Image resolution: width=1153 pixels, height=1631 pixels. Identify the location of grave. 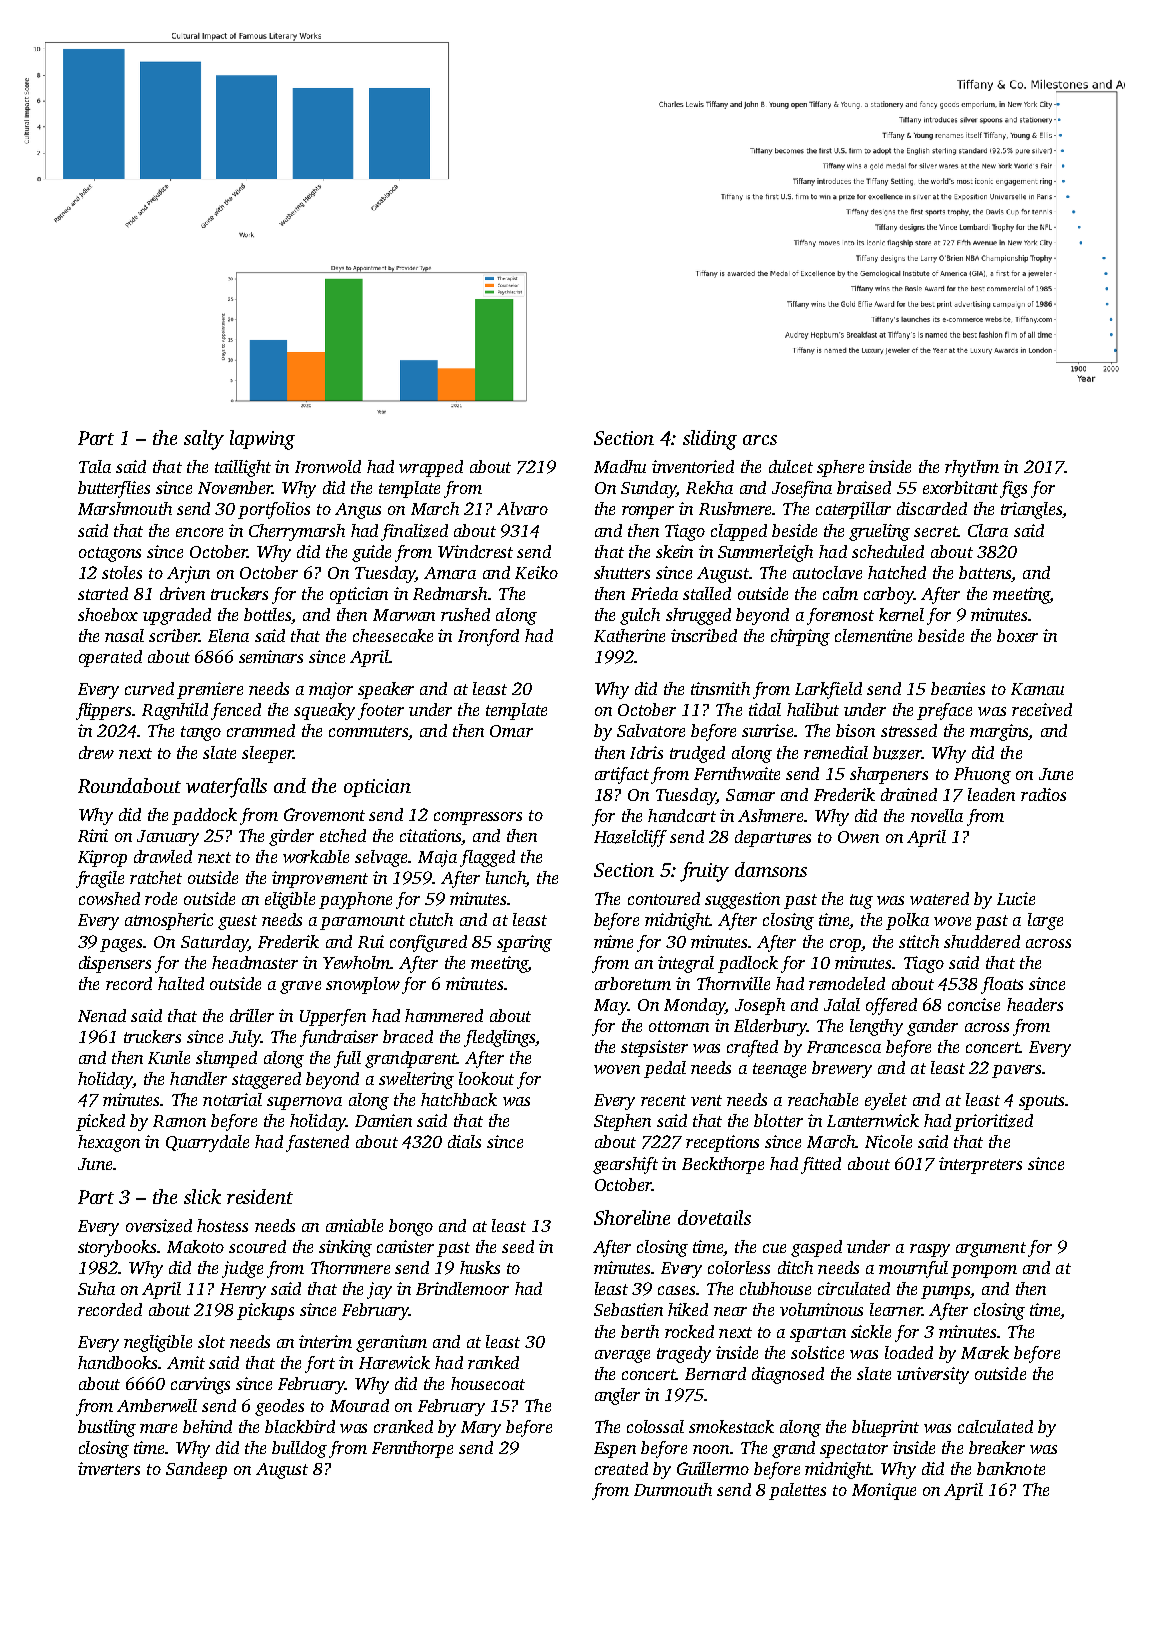
(300, 987).
